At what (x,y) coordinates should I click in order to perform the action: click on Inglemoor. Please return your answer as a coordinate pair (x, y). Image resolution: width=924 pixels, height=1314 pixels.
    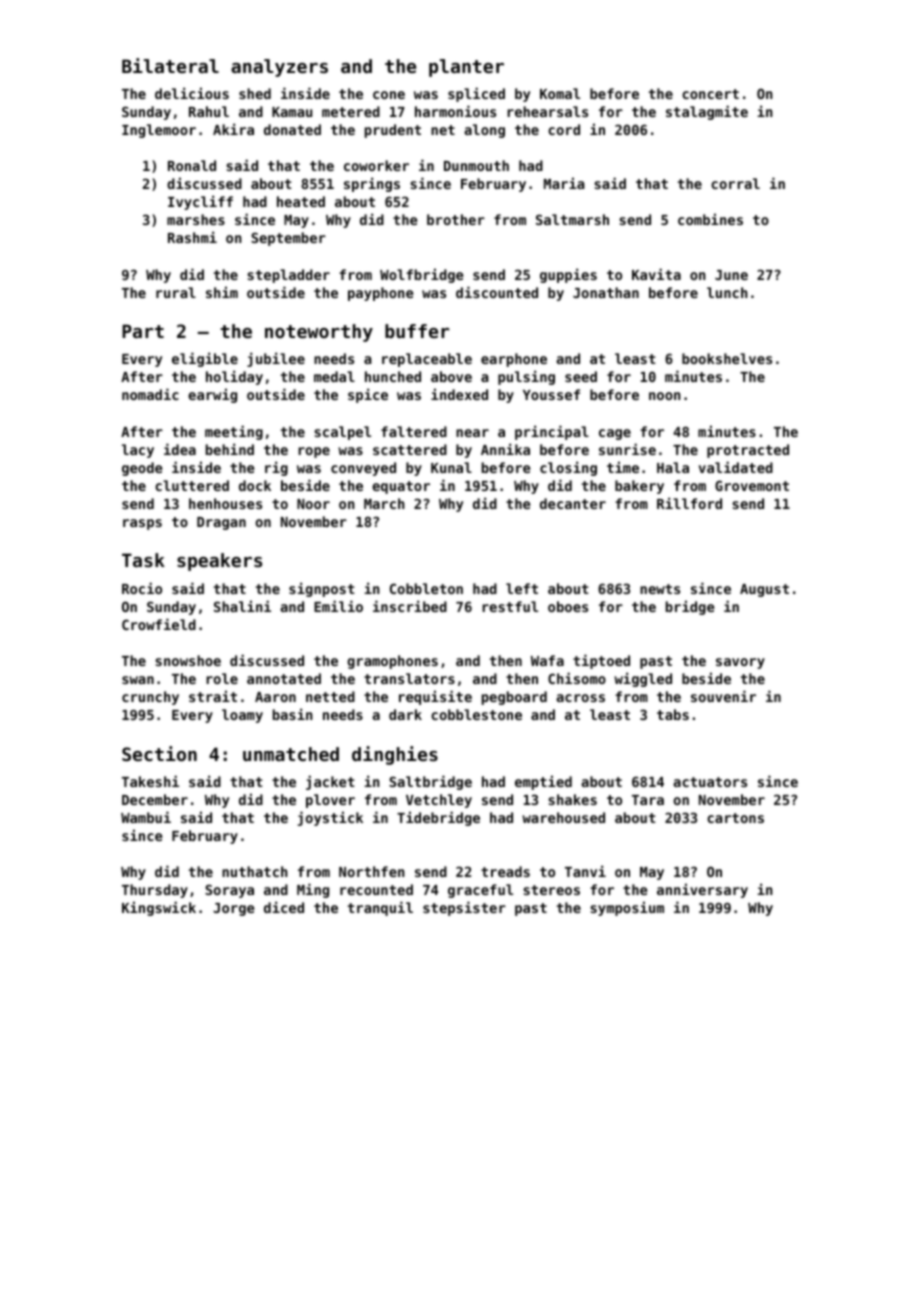
    Looking at the image, I should click on (159, 131).
